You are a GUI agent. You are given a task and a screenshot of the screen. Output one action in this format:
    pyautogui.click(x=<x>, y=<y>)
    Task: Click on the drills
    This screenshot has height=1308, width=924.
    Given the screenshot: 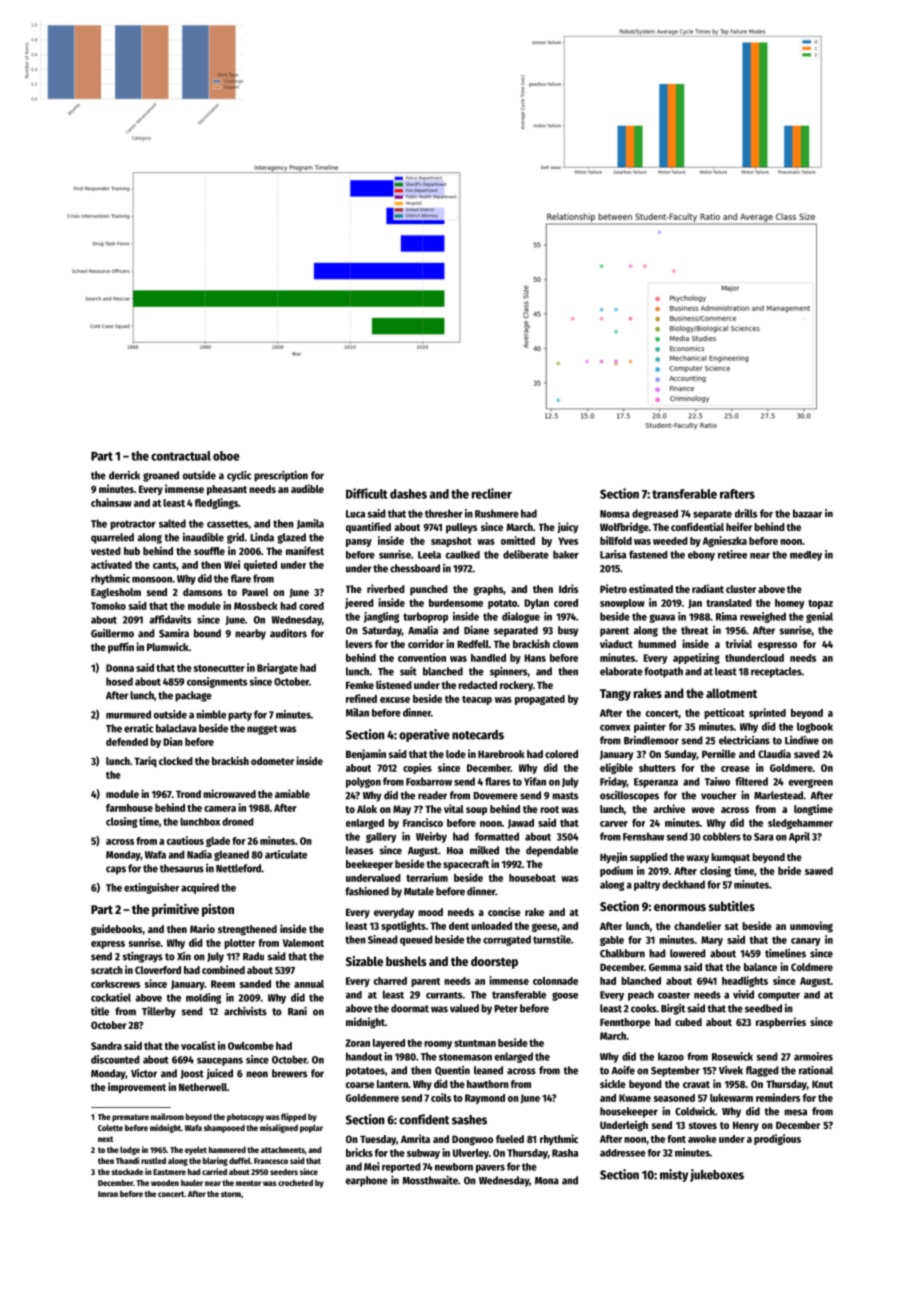 What is the action you would take?
    pyautogui.click(x=746, y=513)
